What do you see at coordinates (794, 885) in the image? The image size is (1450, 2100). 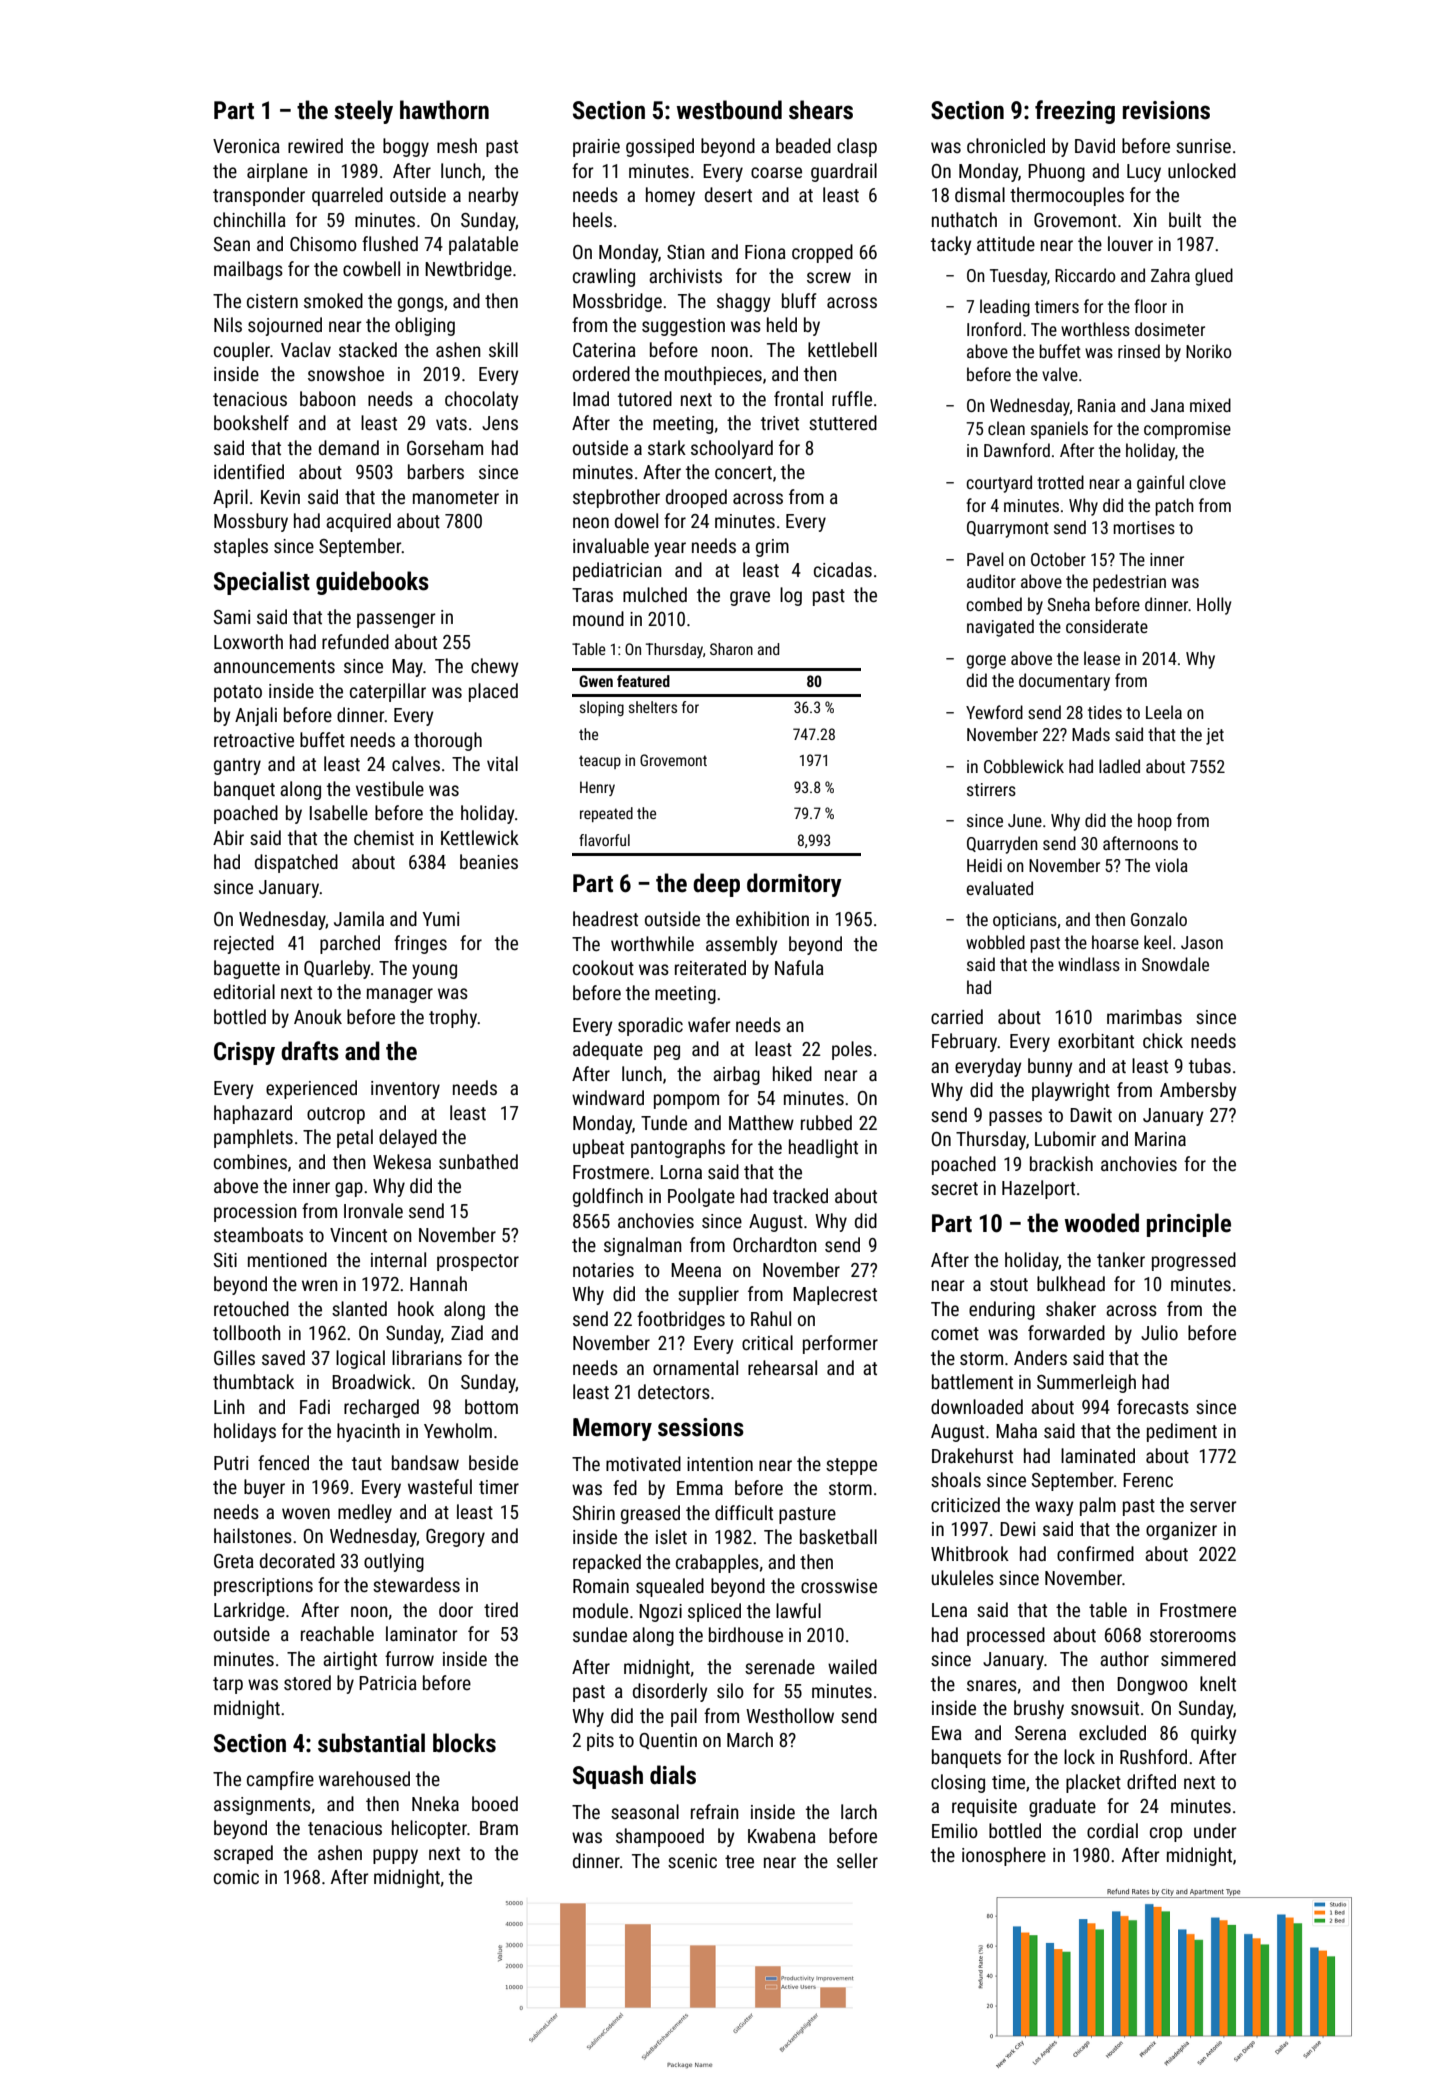 I see `dormitory` at bounding box center [794, 885].
